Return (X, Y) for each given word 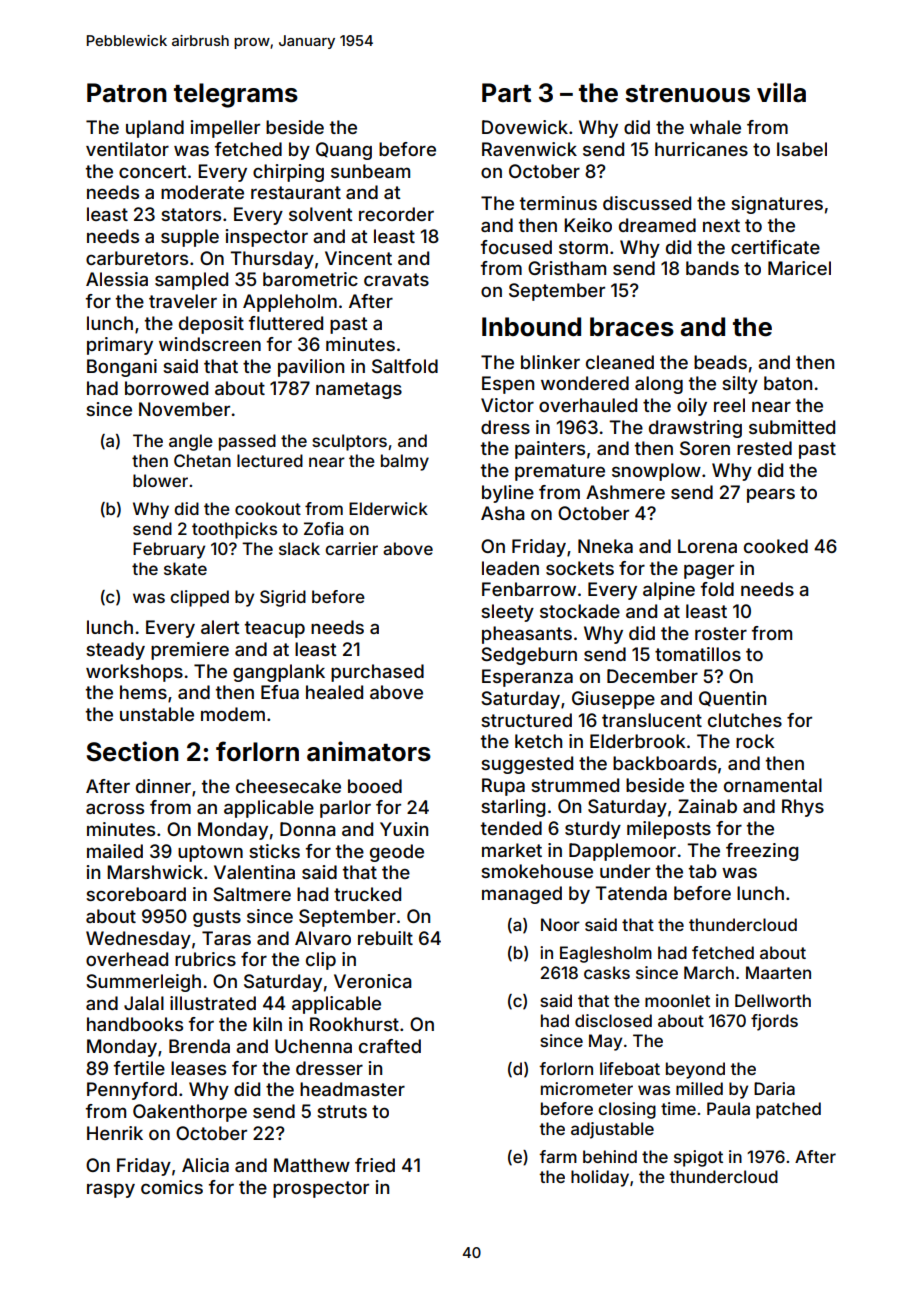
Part (506, 93)
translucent (652, 720)
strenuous (687, 94)
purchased (377, 673)
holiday (600, 1178)
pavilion (311, 368)
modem (233, 714)
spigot (698, 1158)
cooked (776, 546)
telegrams (236, 95)
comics (172, 1187)
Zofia (323, 528)
